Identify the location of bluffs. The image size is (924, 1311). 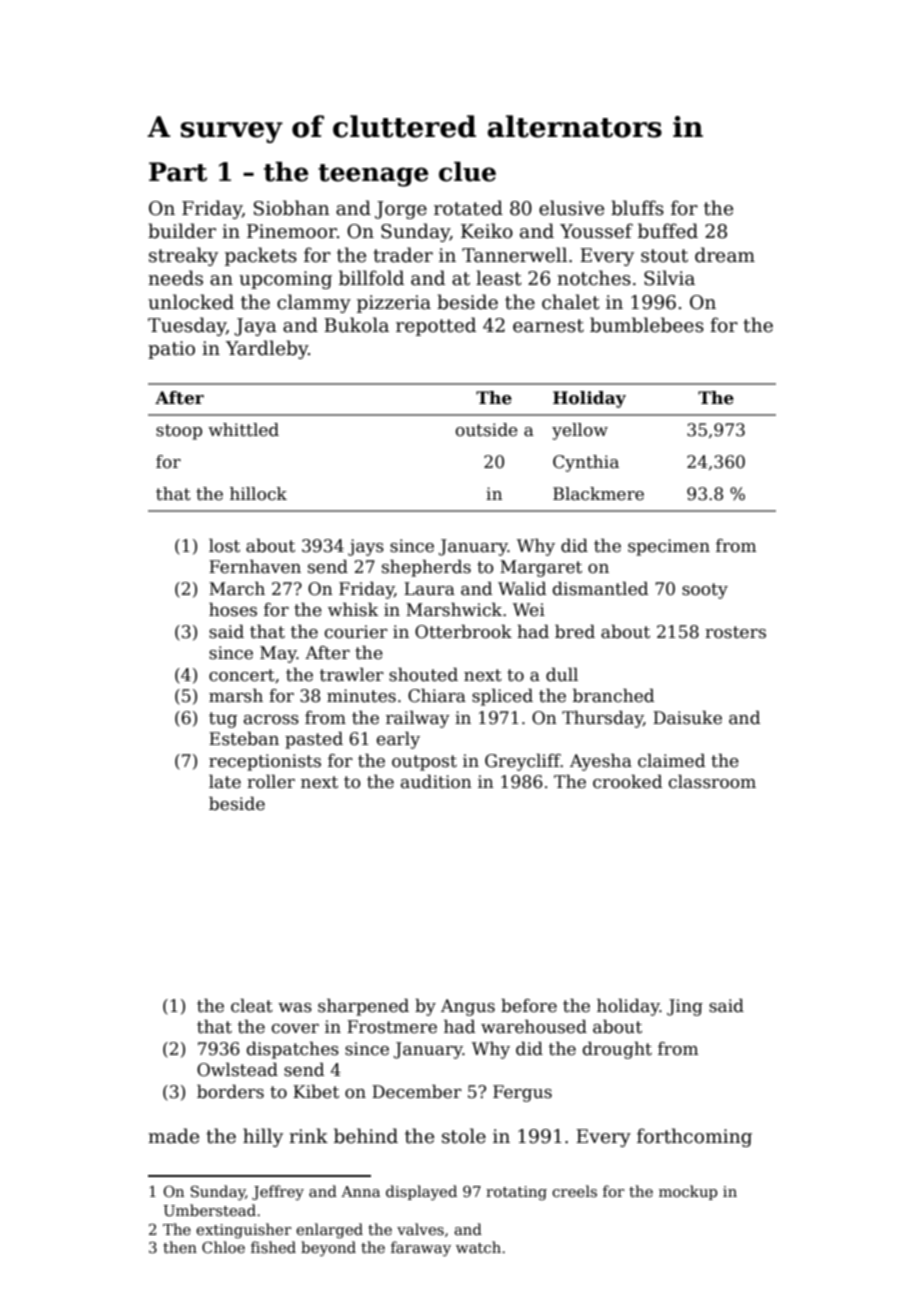
(637, 208).
